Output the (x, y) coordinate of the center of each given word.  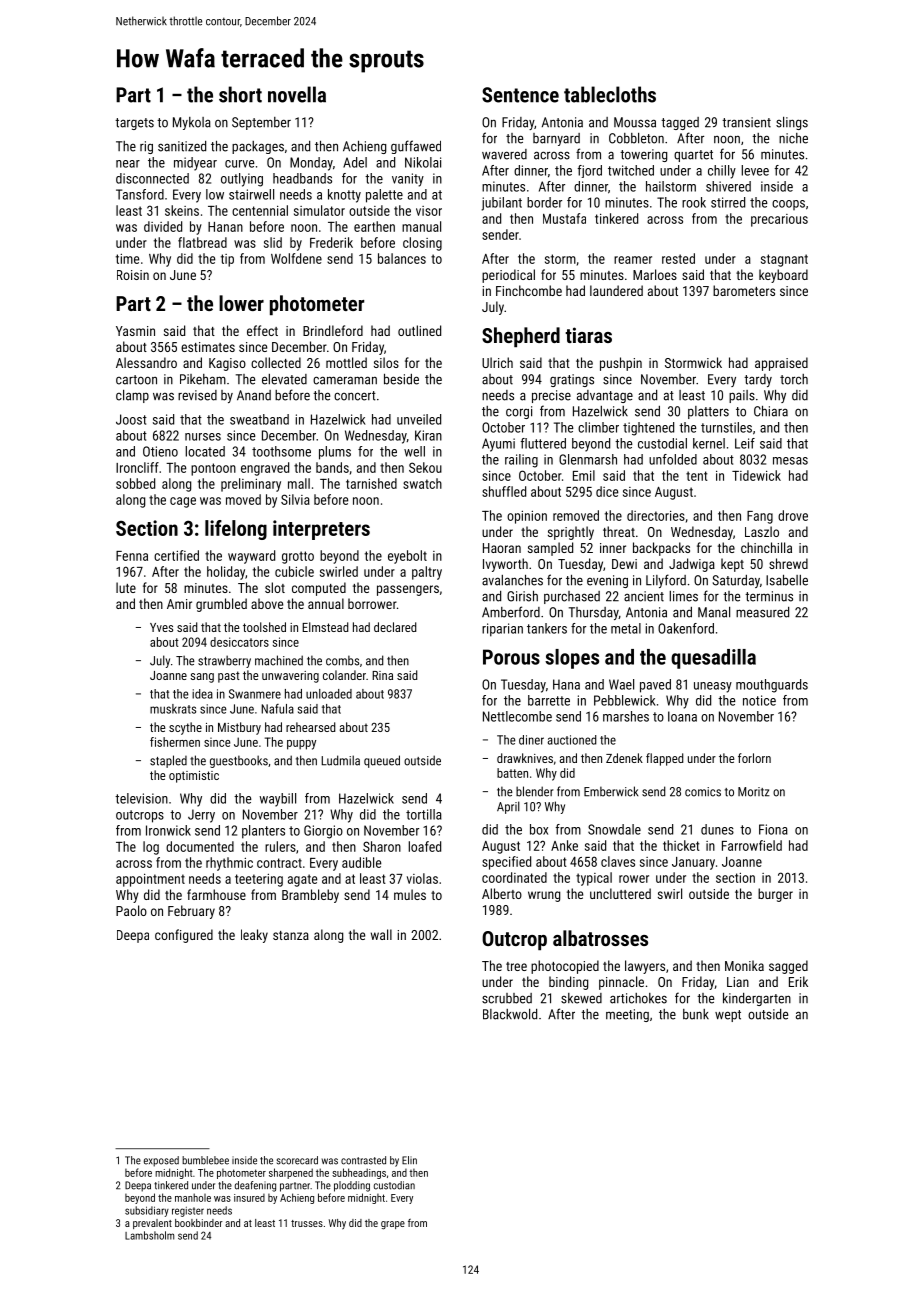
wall (381, 934)
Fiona (773, 829)
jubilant (501, 204)
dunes (717, 829)
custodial (662, 443)
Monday (311, 164)
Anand (254, 395)
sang (202, 678)
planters (263, 832)
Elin (409, 1160)
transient (746, 122)
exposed (161, 1161)
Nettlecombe (517, 716)
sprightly (571, 533)
